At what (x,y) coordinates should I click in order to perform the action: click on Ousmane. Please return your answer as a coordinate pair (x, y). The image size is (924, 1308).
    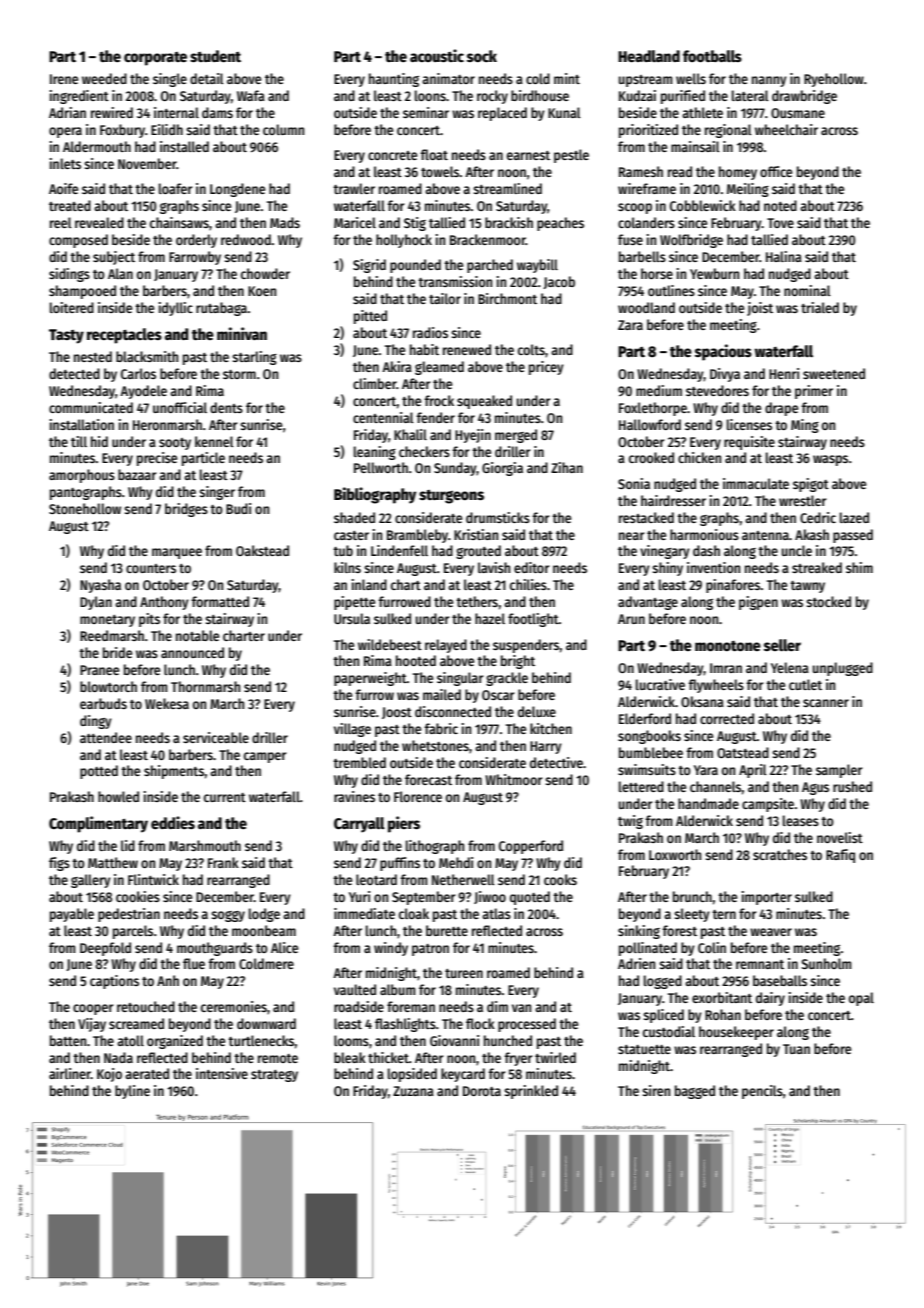
    Looking at the image, I should click on (798, 113).
